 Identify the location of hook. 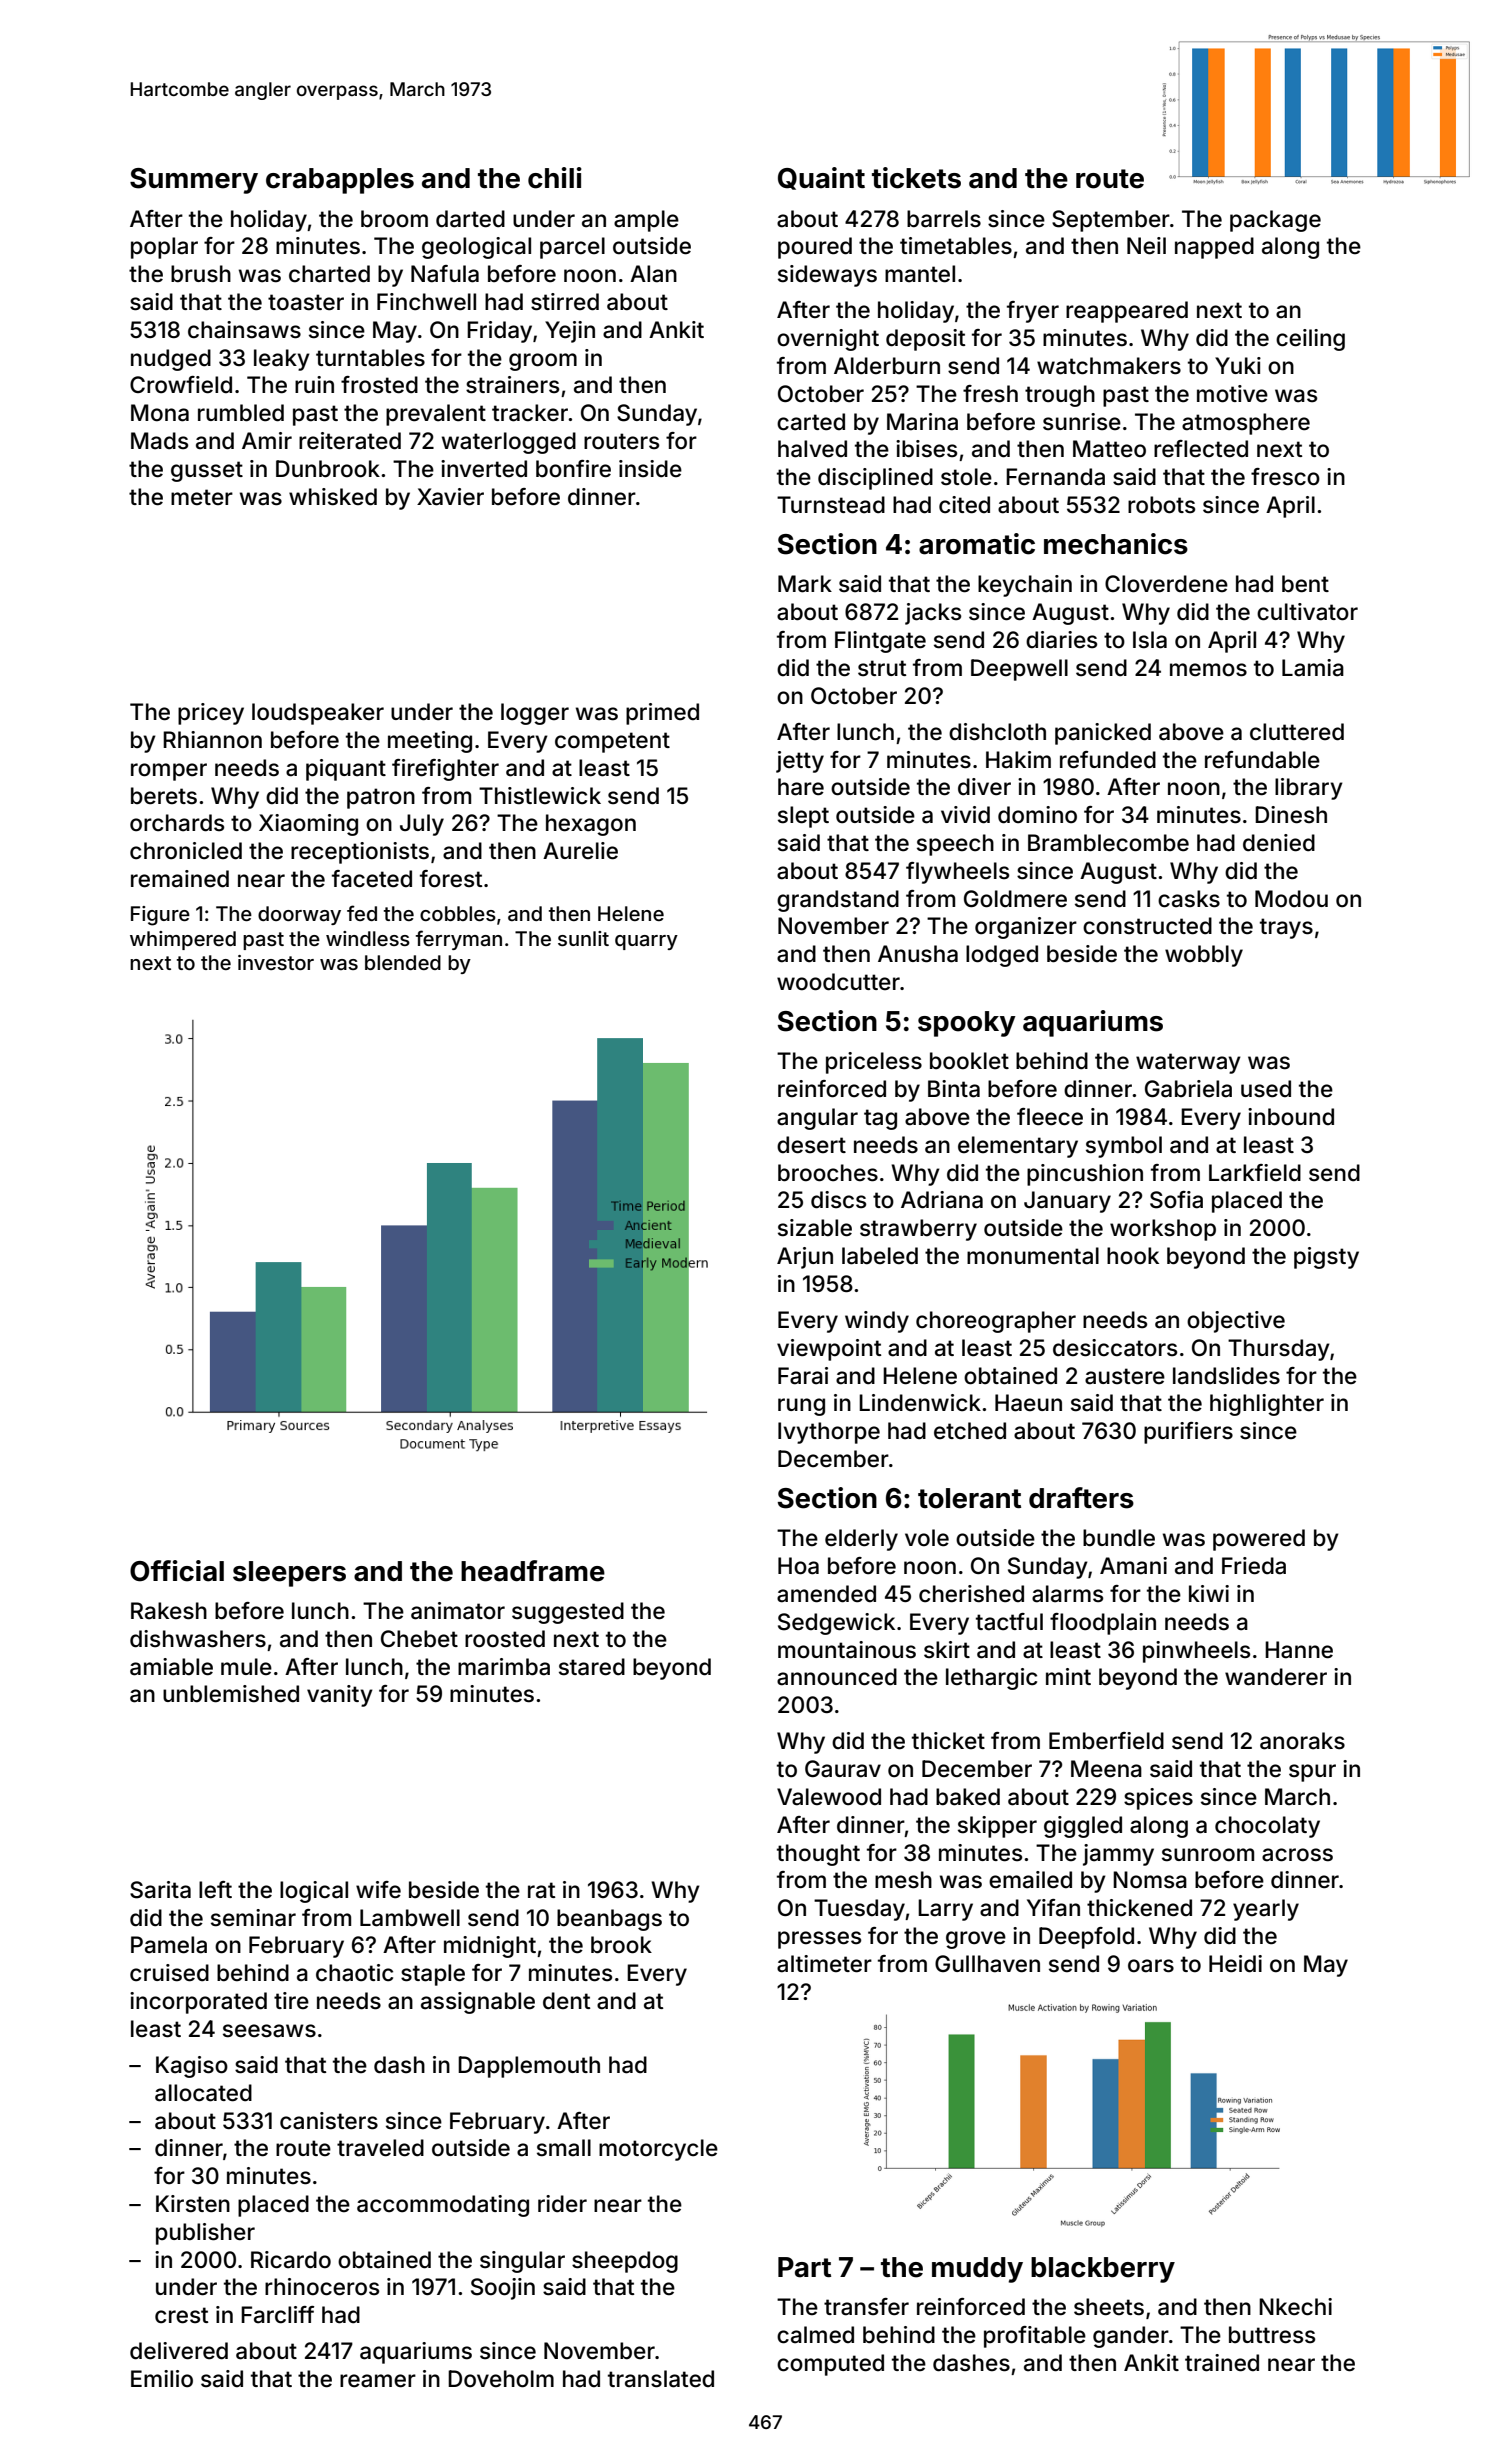
(1133, 1256).
